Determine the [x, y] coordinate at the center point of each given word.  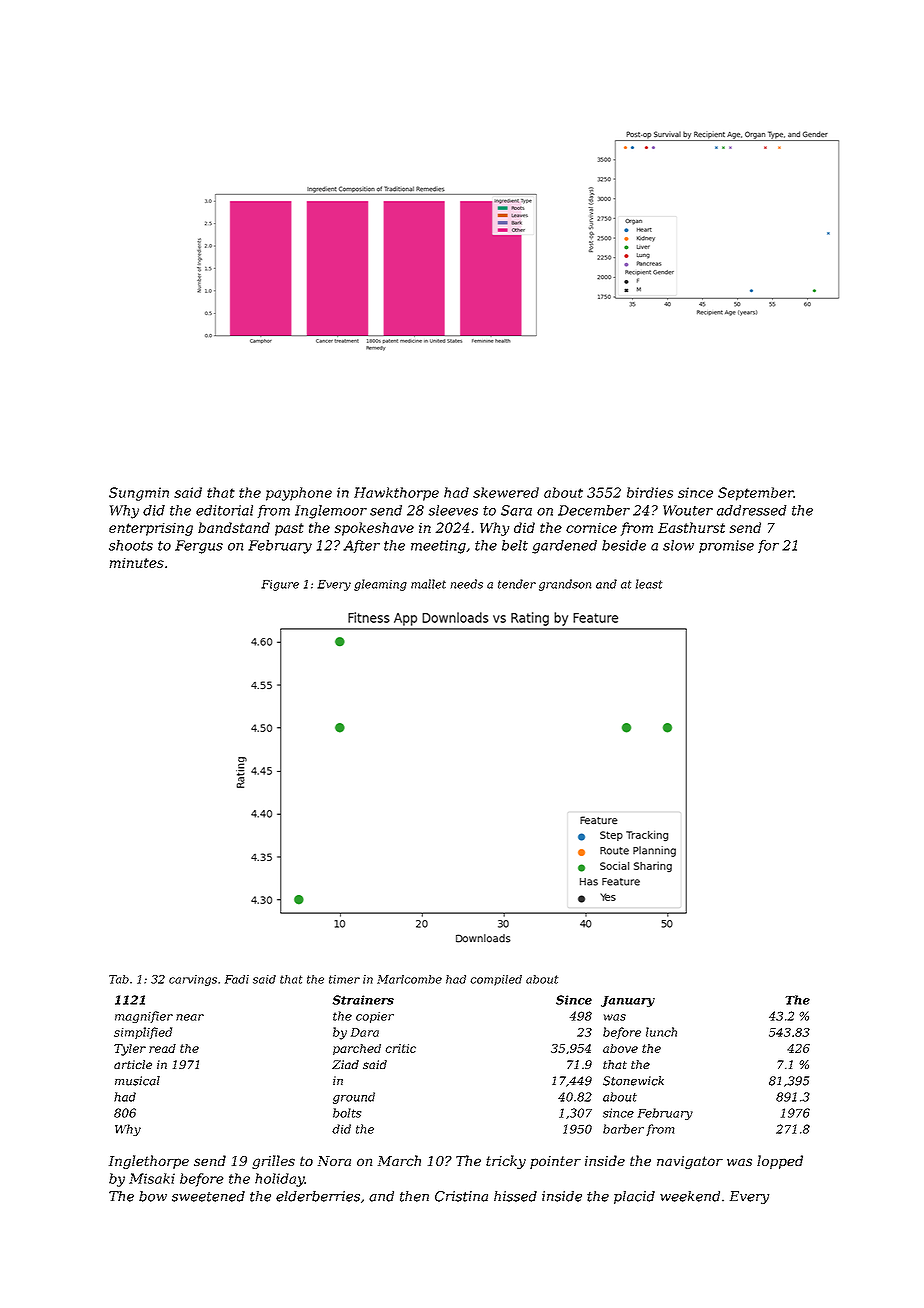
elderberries [318, 1196]
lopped [780, 1162]
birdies [650, 492]
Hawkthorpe [396, 494]
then [414, 1196]
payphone [299, 494]
